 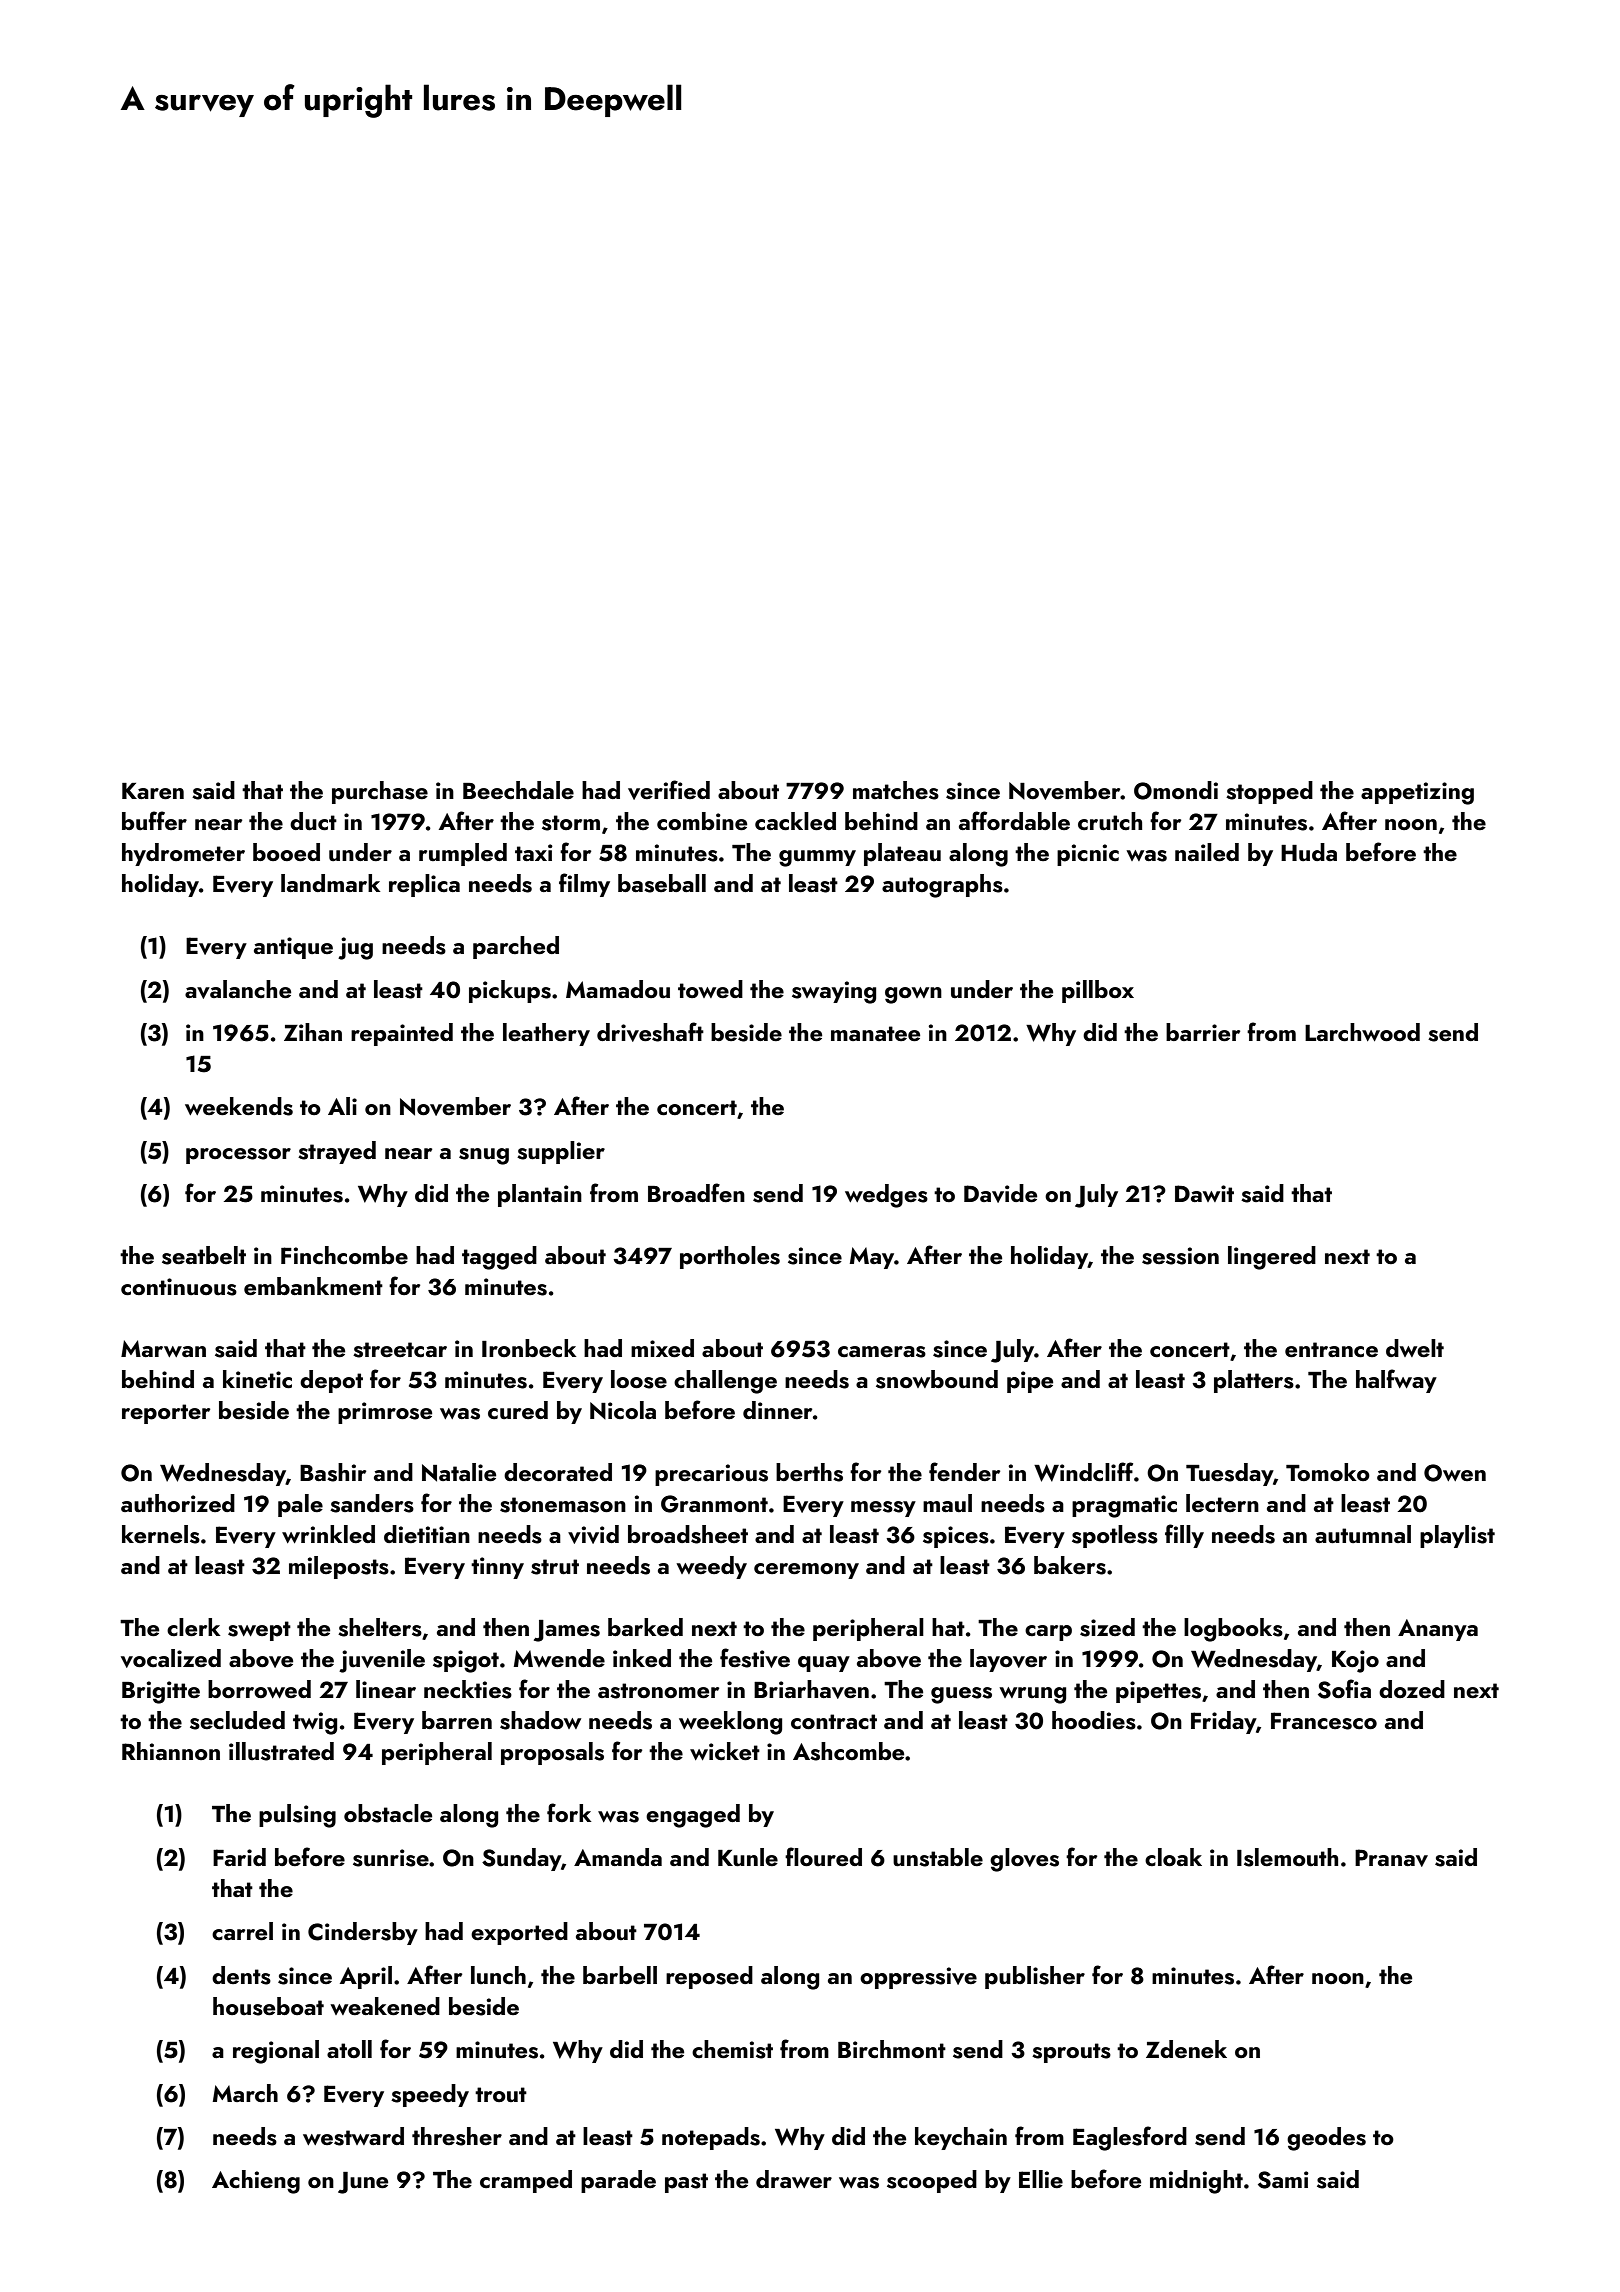 What do you see at coordinates (1098, 991) in the screenshot?
I see `pillbox` at bounding box center [1098, 991].
